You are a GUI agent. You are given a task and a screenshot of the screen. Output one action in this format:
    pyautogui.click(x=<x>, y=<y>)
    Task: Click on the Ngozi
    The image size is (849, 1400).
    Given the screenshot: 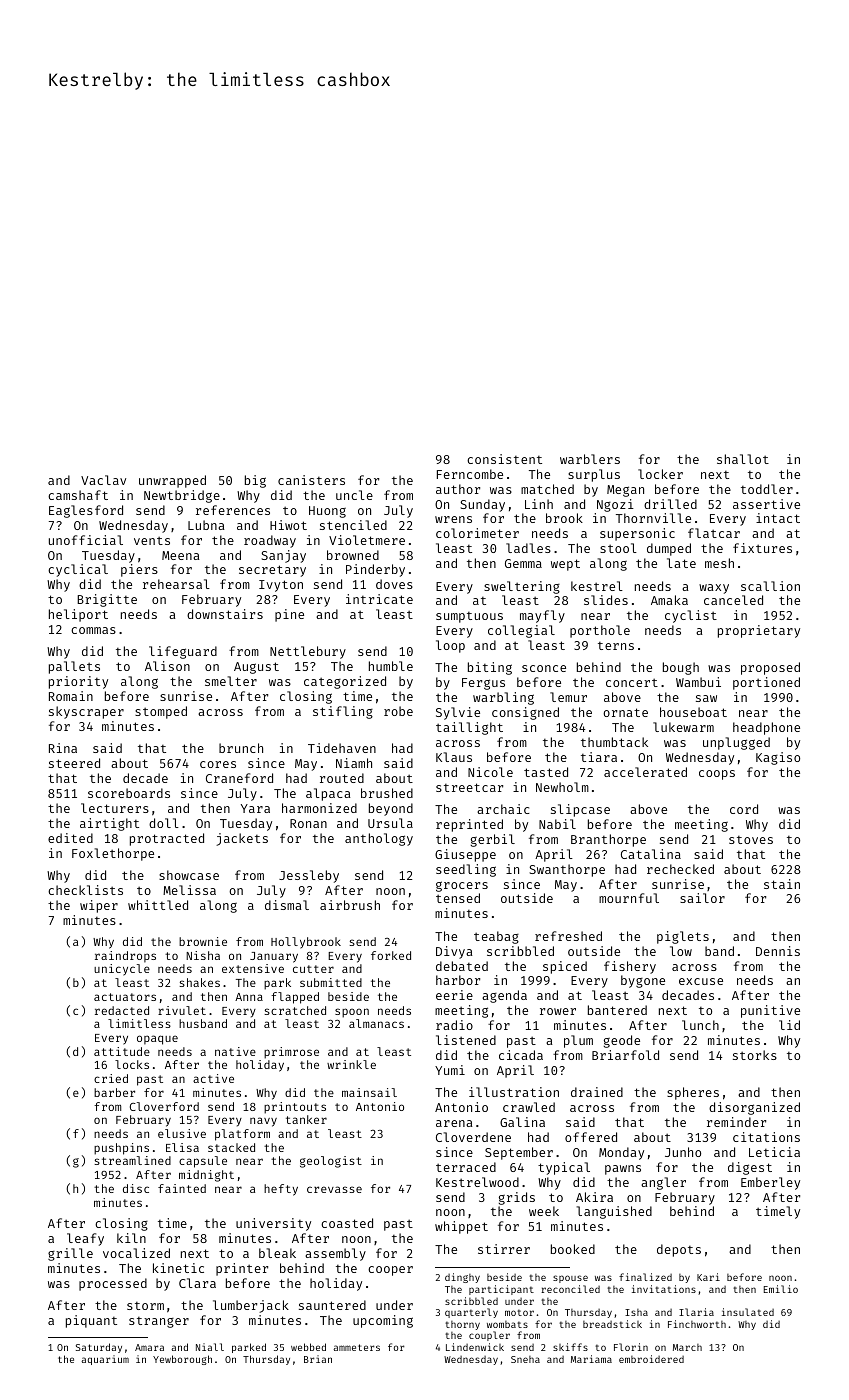 What is the action you would take?
    pyautogui.click(x=615, y=505)
